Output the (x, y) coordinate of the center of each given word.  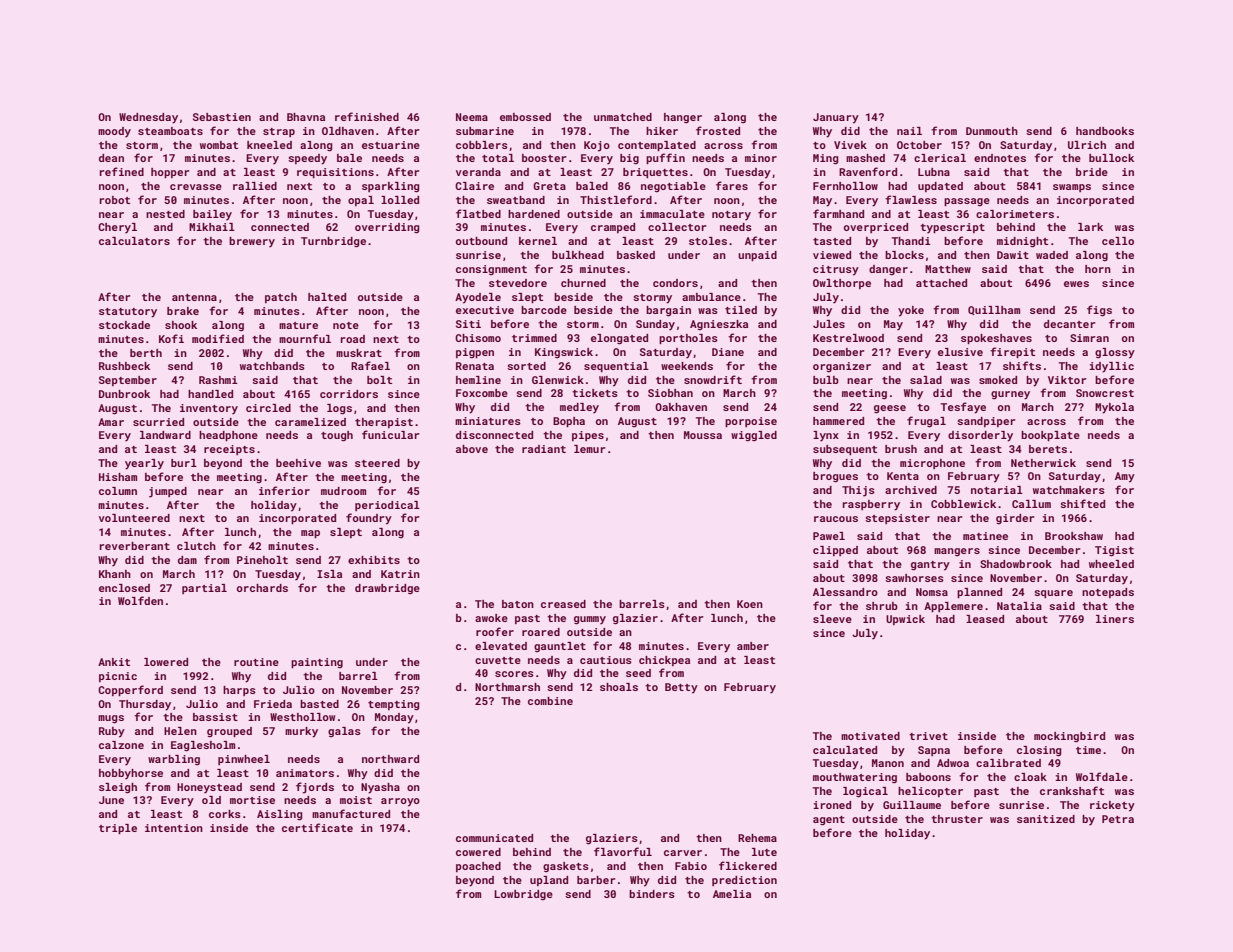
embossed (525, 117)
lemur (590, 449)
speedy (307, 159)
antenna (194, 297)
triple (118, 829)
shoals (619, 687)
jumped (168, 492)
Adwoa (953, 763)
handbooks (1105, 131)
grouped (229, 732)
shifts (1022, 365)
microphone (932, 464)
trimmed (534, 338)
